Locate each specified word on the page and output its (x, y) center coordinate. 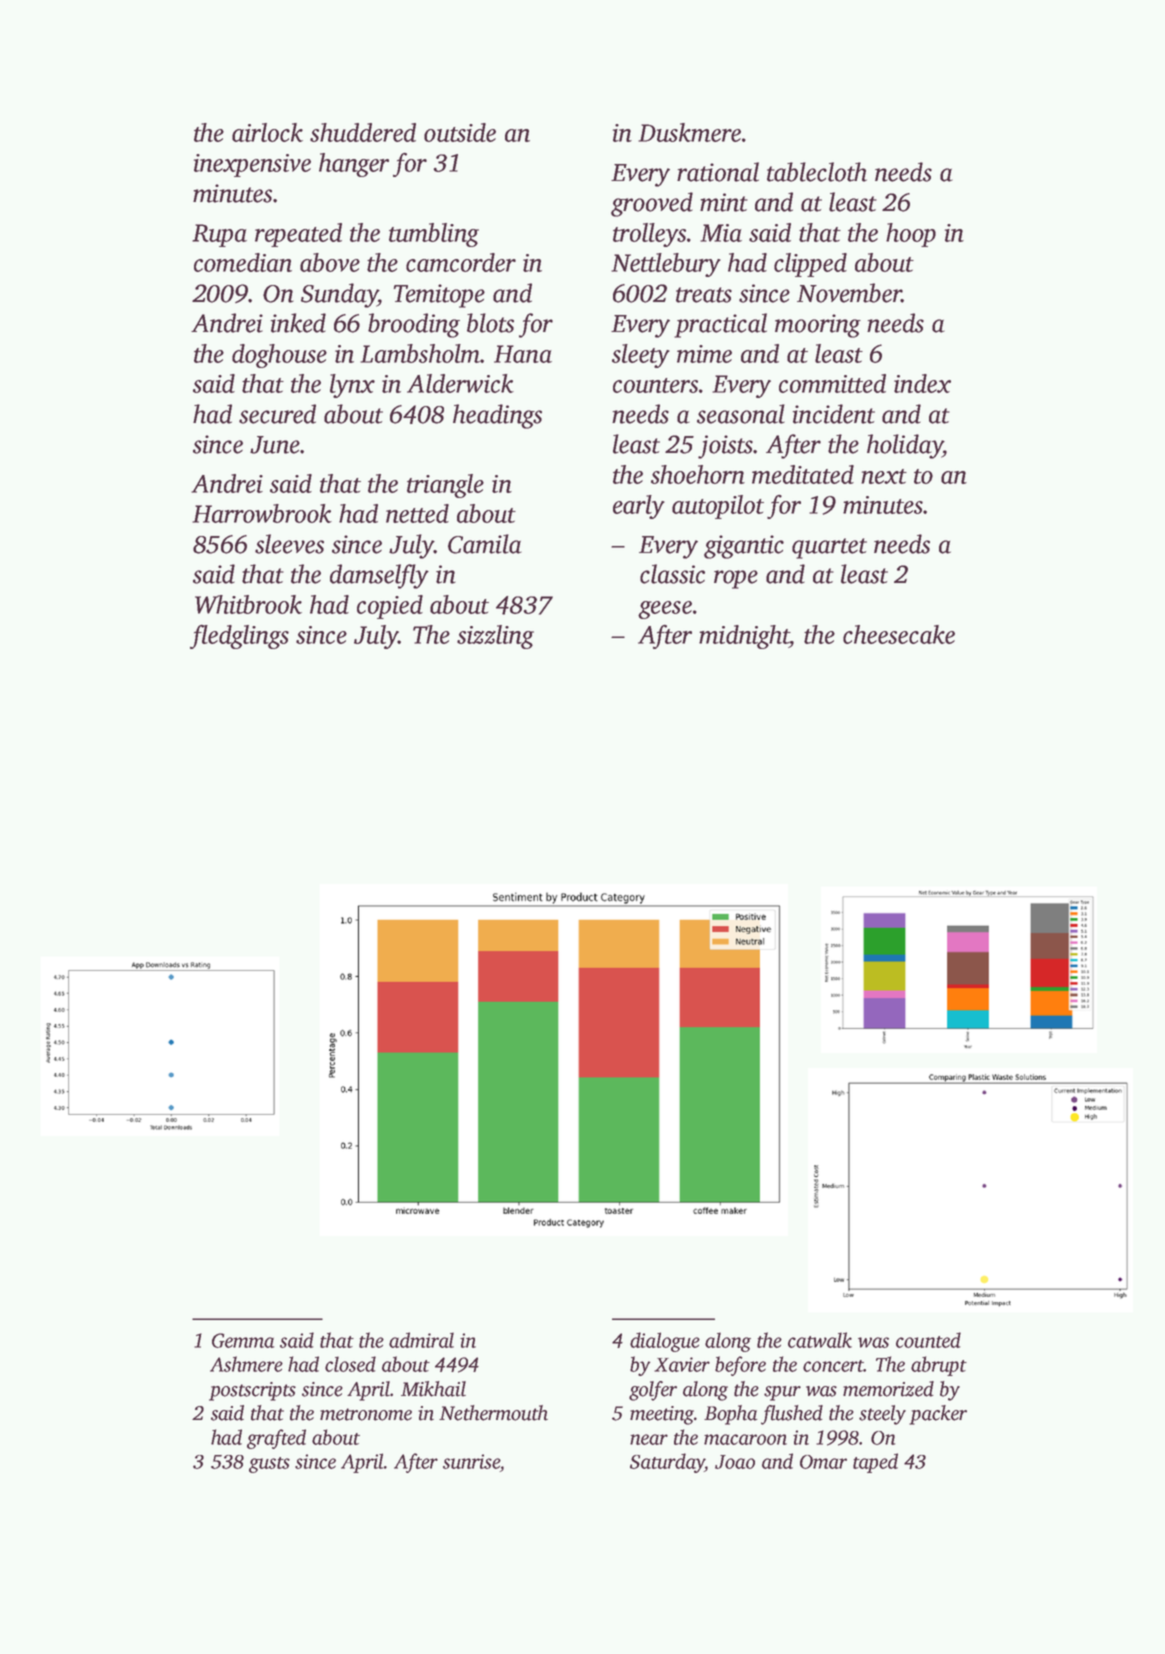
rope (736, 579)
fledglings (239, 637)
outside (460, 132)
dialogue (665, 1342)
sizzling (495, 637)
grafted (276, 1439)
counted (928, 1340)
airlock (267, 132)
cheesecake (899, 634)
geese (665, 610)
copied (390, 607)
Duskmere (689, 132)
